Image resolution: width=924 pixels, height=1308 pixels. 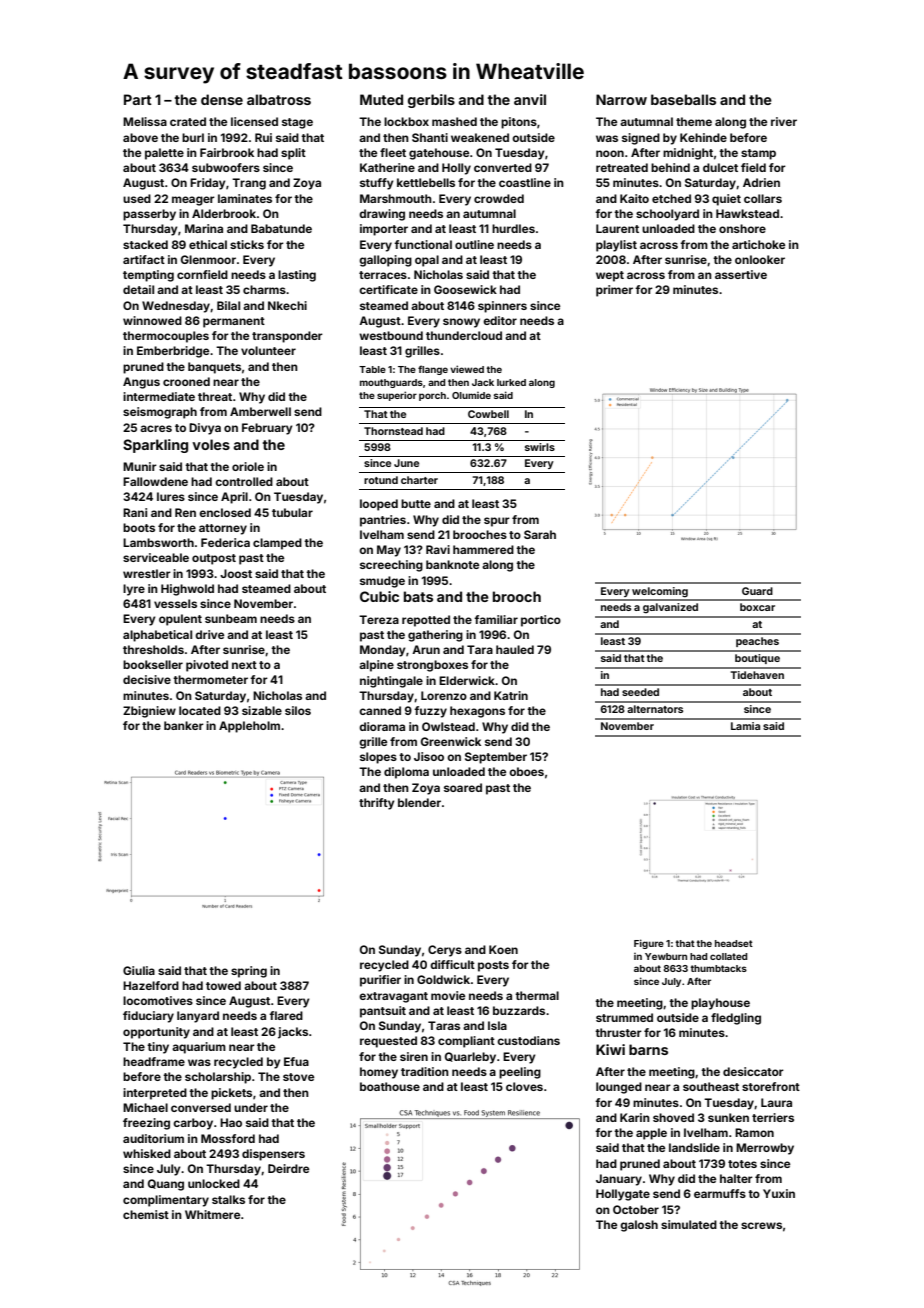 I want to click on Koen, so click(x=503, y=949).
